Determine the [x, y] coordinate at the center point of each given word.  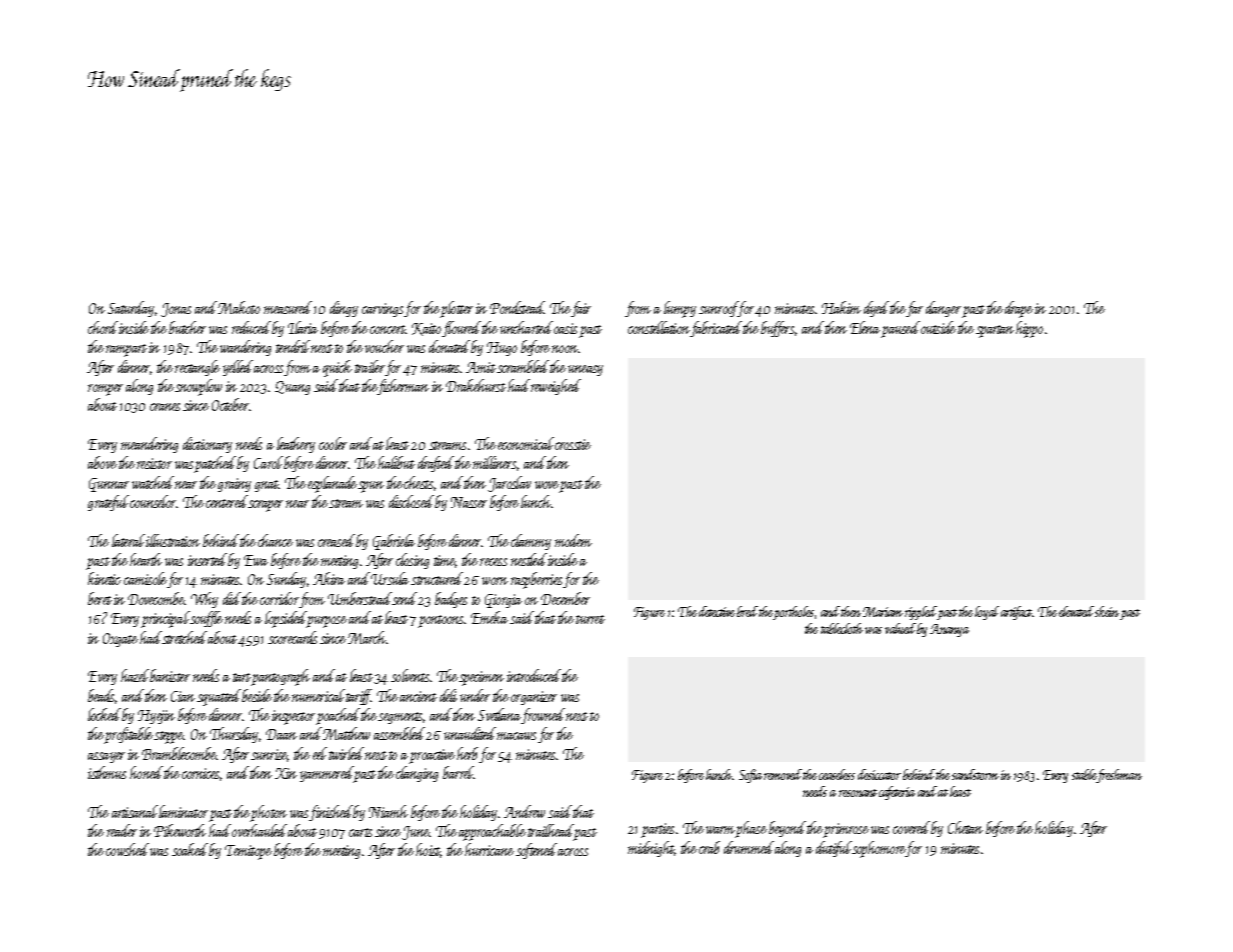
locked [104, 714]
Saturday [131, 309]
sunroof [719, 309]
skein [1107, 611]
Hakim [841, 307]
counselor [153, 501]
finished [331, 813]
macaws [516, 736]
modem [573, 540]
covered [911, 827]
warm [720, 830]
